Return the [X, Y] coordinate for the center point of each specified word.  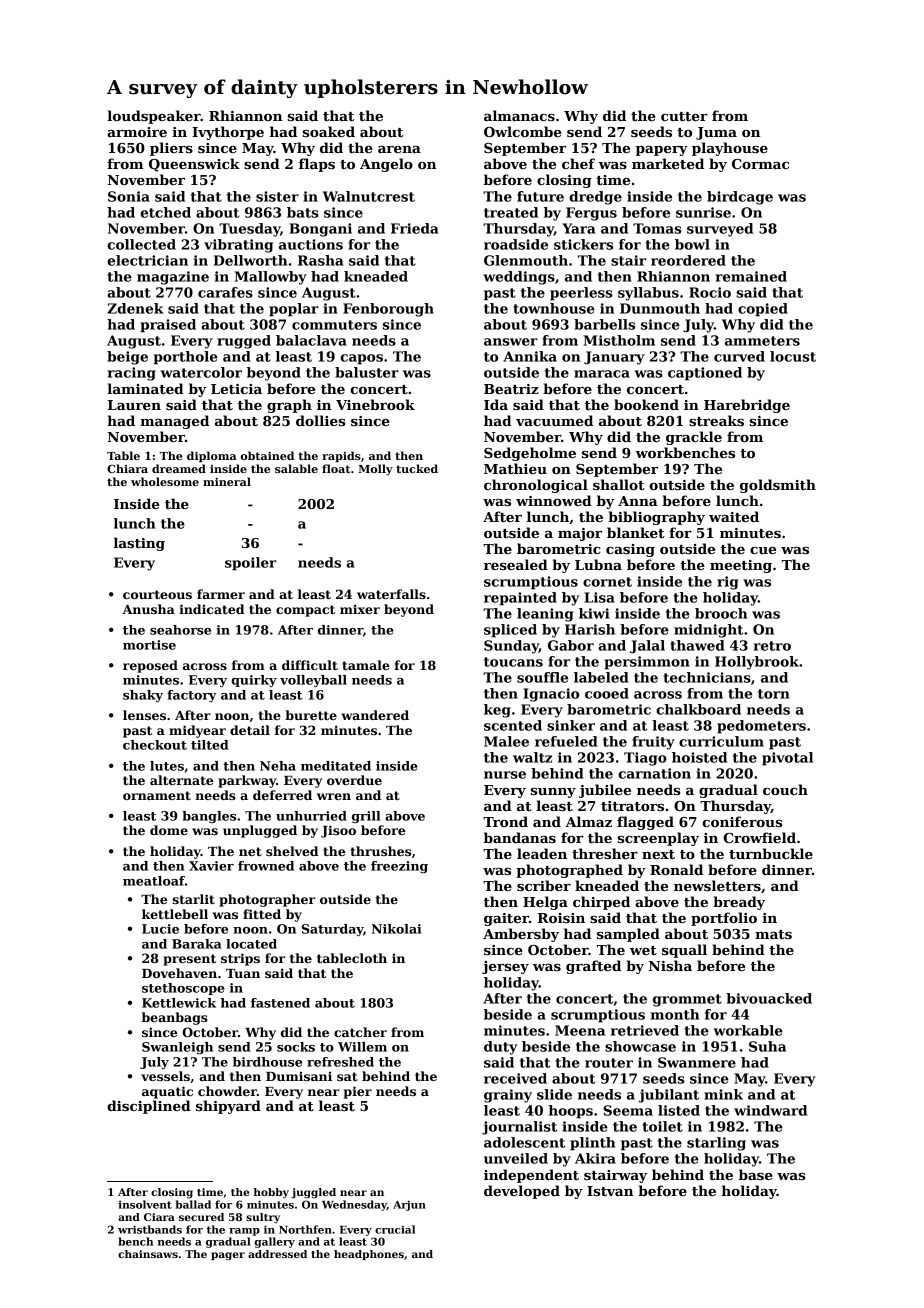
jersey [505, 967]
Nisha [670, 965]
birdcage [740, 198]
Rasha [321, 260]
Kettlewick [179, 1003]
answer [511, 342]
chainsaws [148, 1254]
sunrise [703, 212]
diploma [212, 457]
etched [165, 212]
